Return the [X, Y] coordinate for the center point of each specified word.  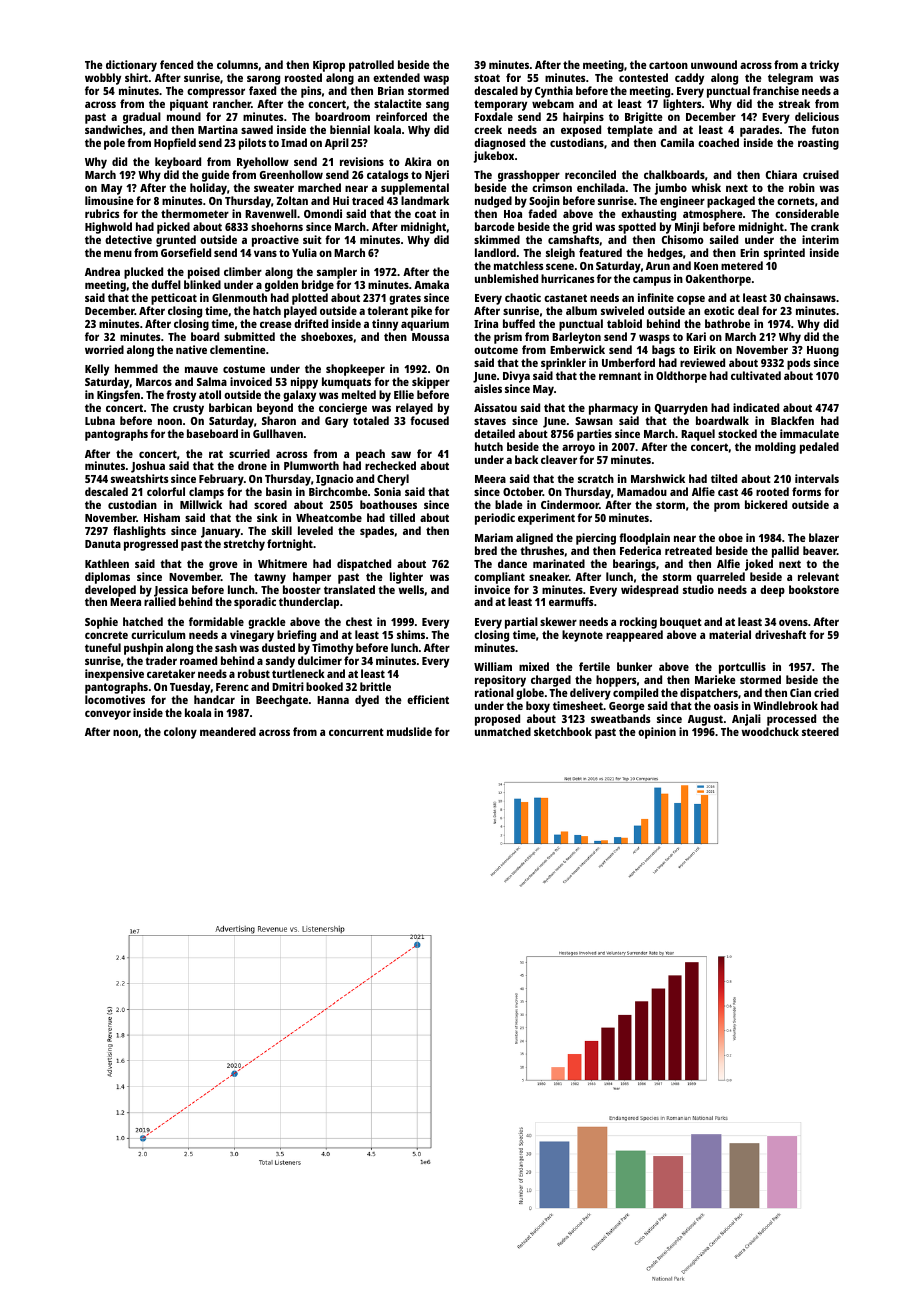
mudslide [409, 731]
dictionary [131, 66]
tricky [824, 66]
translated [349, 589]
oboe [730, 537]
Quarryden [681, 409]
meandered [228, 731]
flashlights [139, 532]
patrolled [371, 66]
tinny [385, 325]
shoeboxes [327, 336]
